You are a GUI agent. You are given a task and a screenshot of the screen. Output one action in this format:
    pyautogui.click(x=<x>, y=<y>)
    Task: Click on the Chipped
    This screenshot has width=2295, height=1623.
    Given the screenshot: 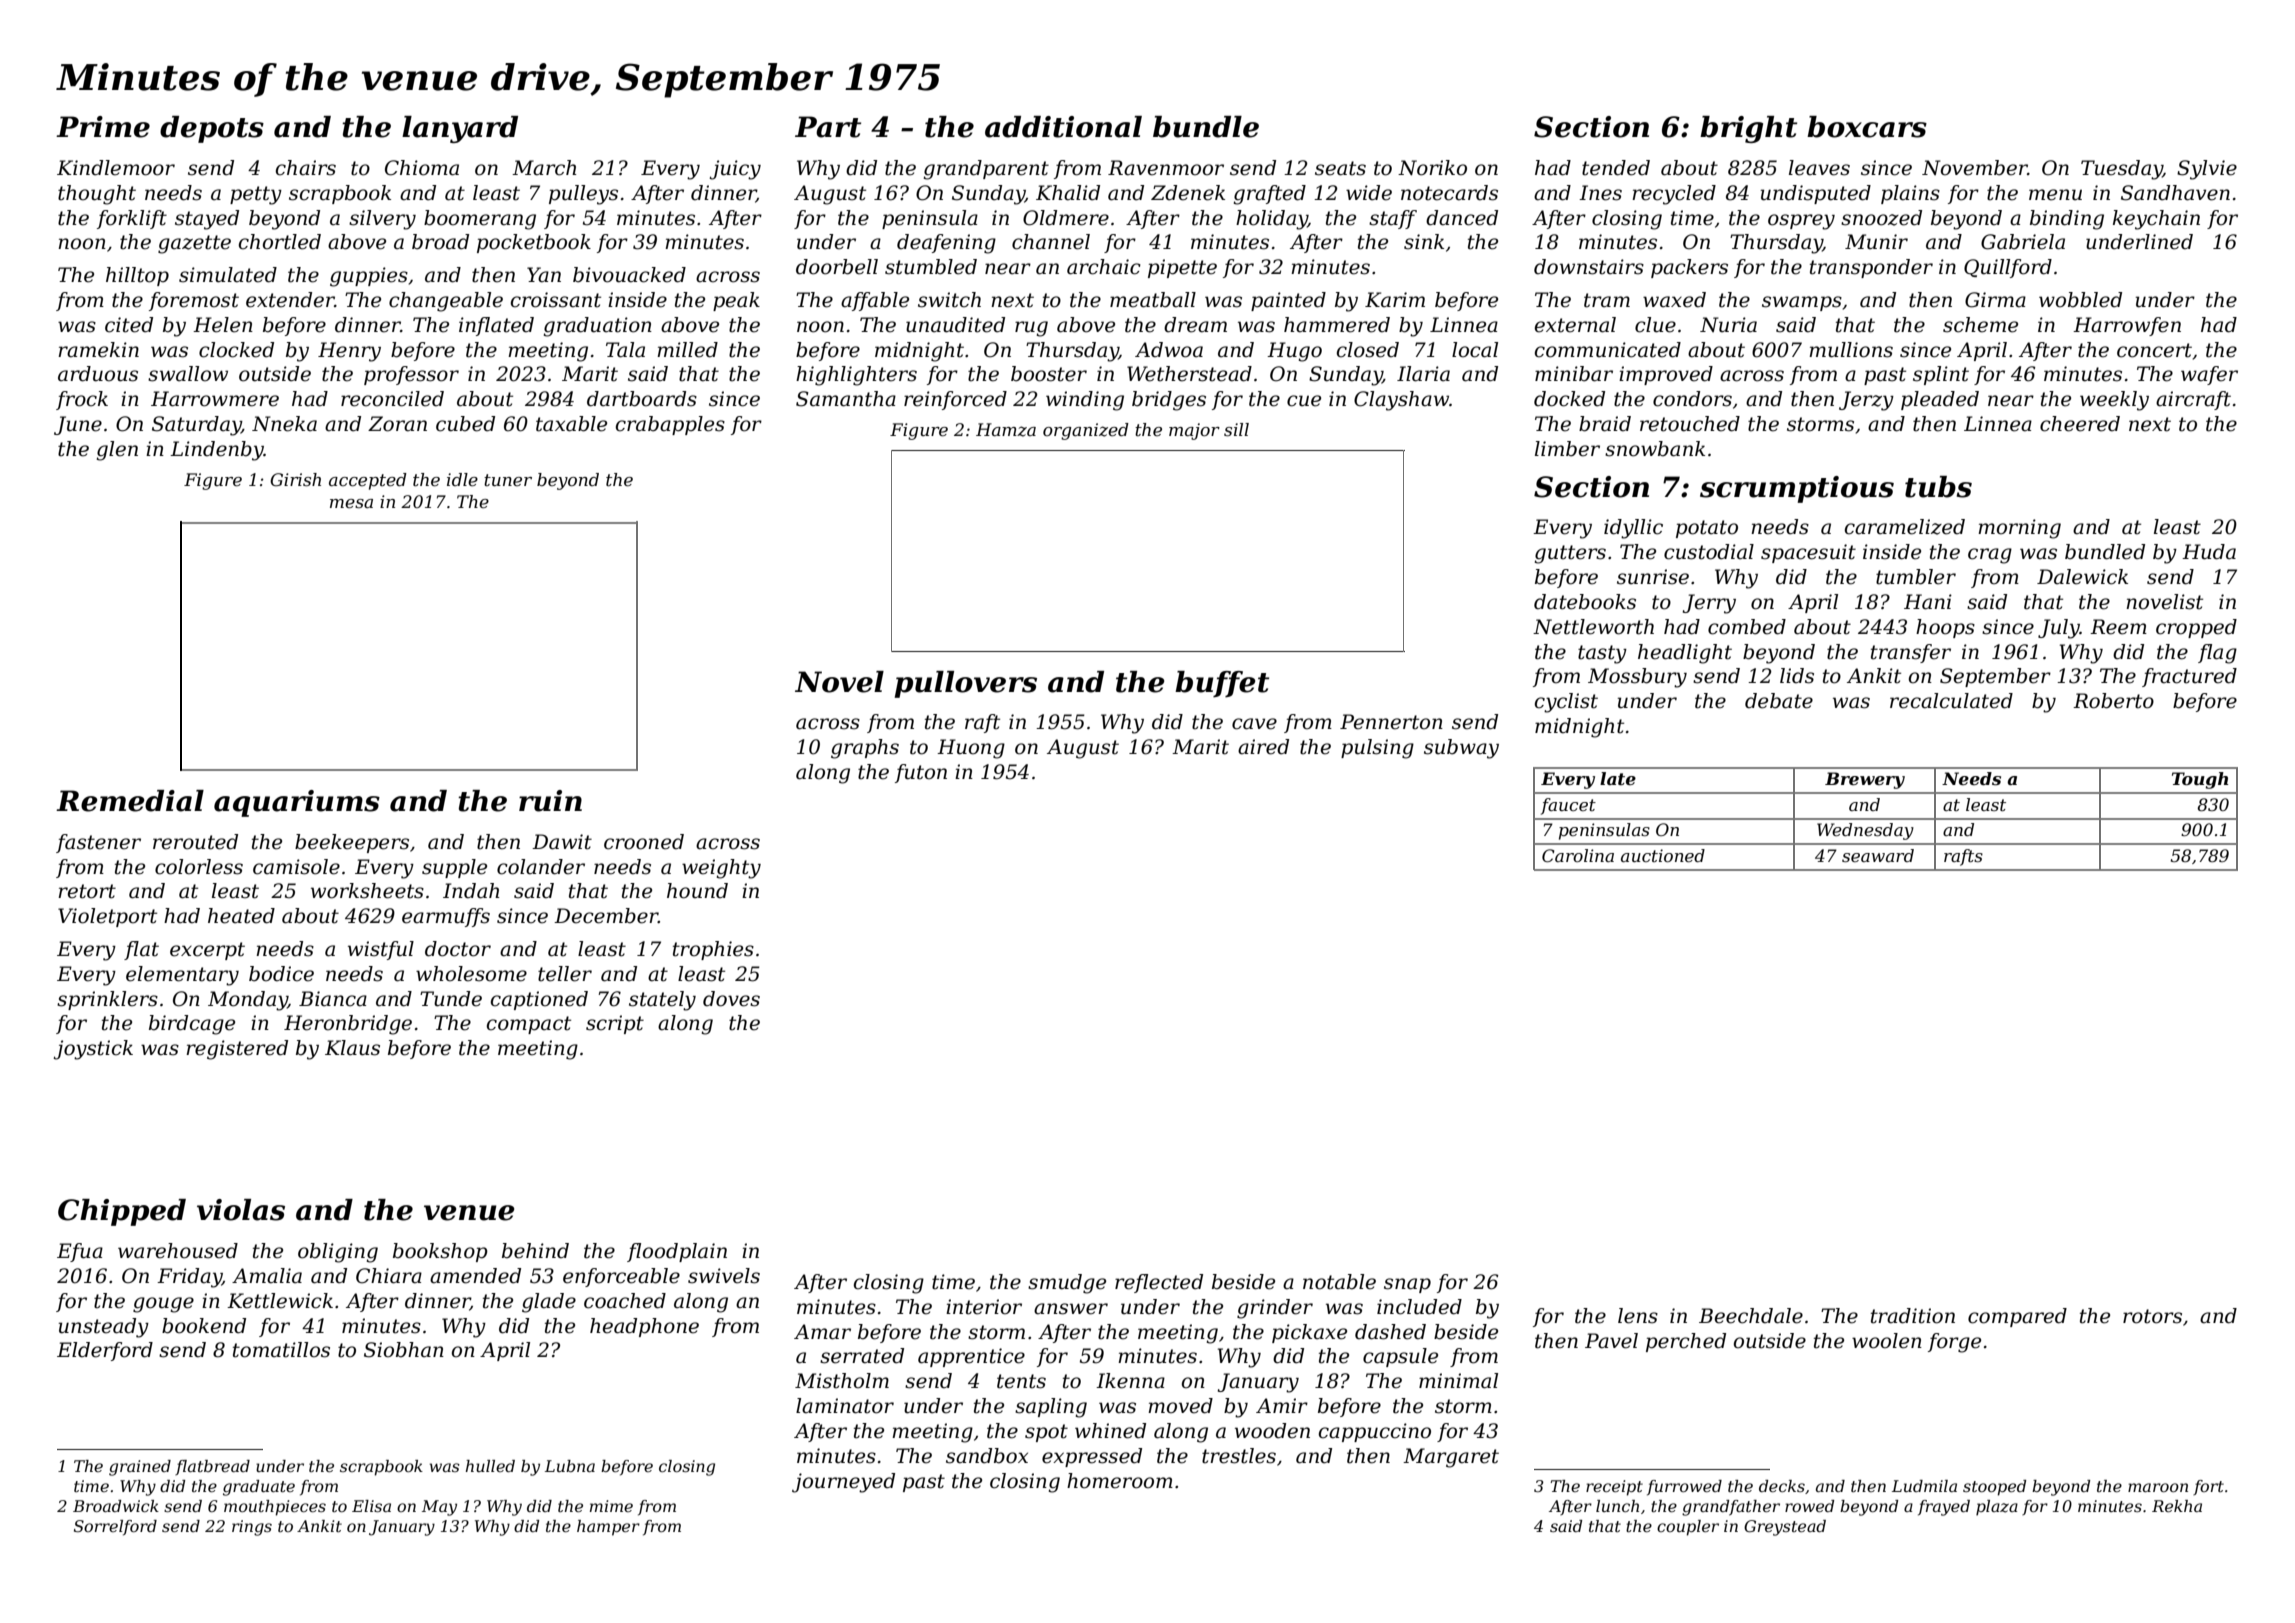 What is the action you would take?
    pyautogui.click(x=122, y=1212)
